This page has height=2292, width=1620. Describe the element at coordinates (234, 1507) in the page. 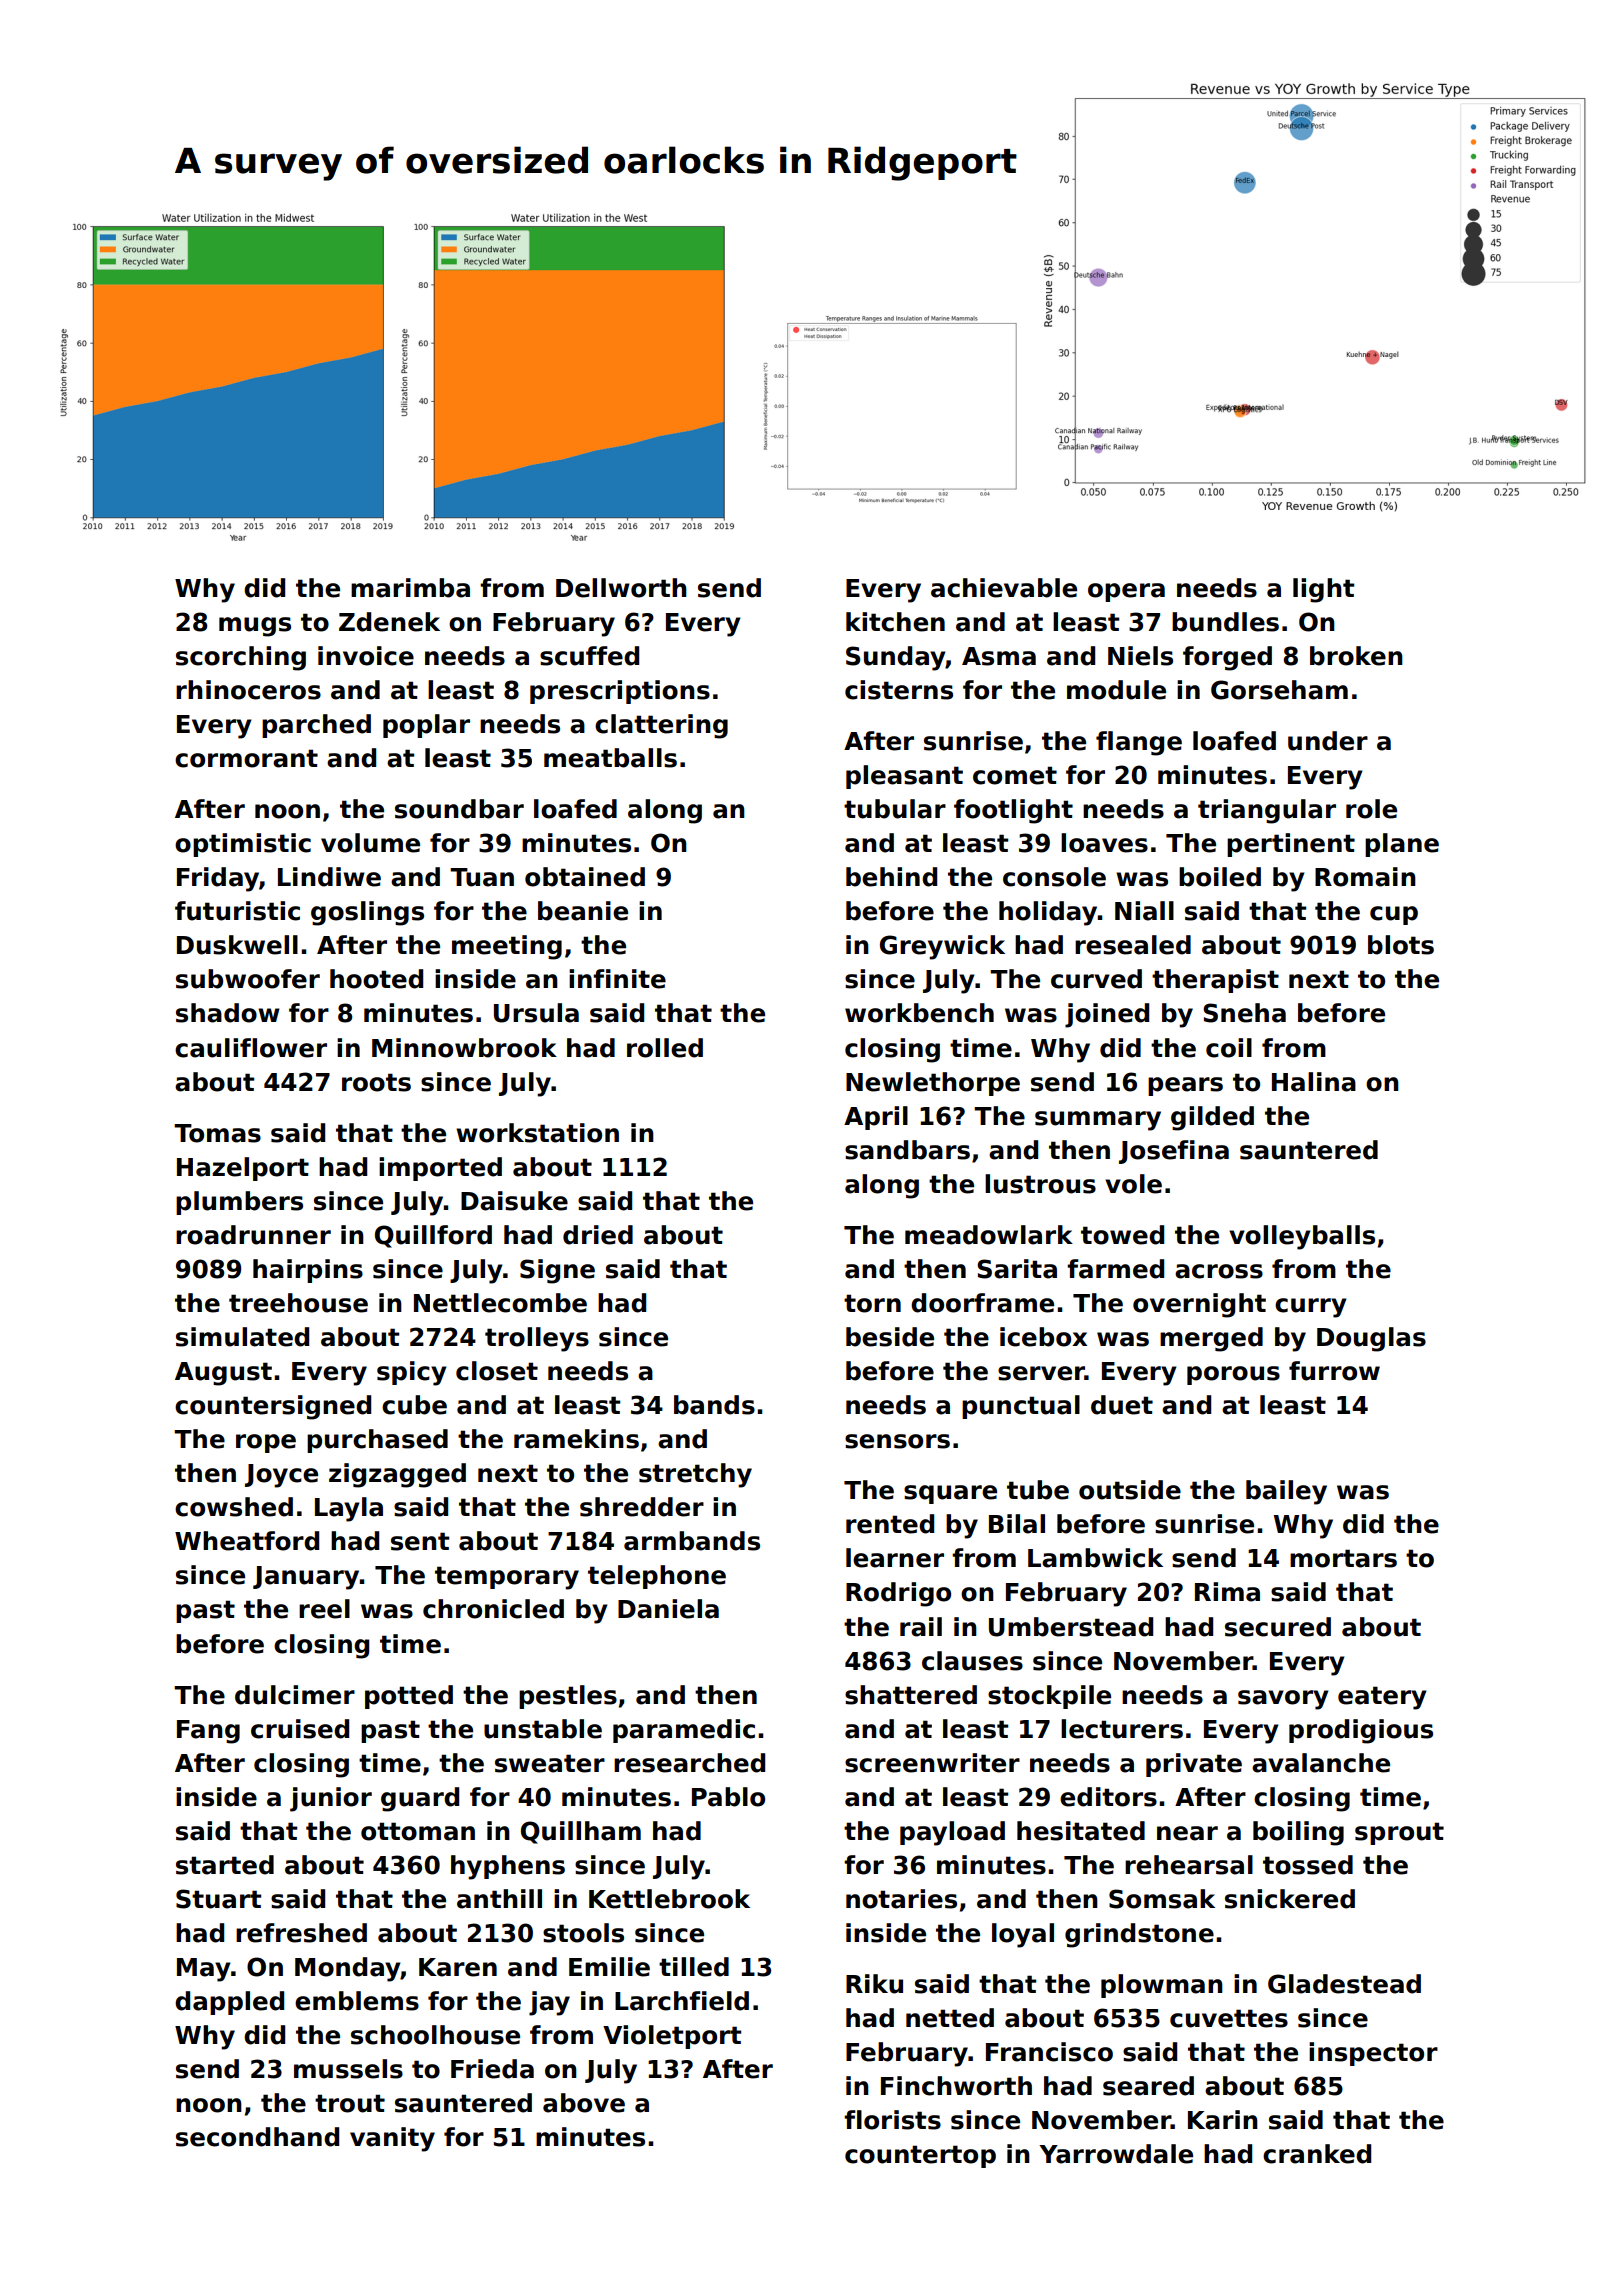

I see `cowshed` at that location.
